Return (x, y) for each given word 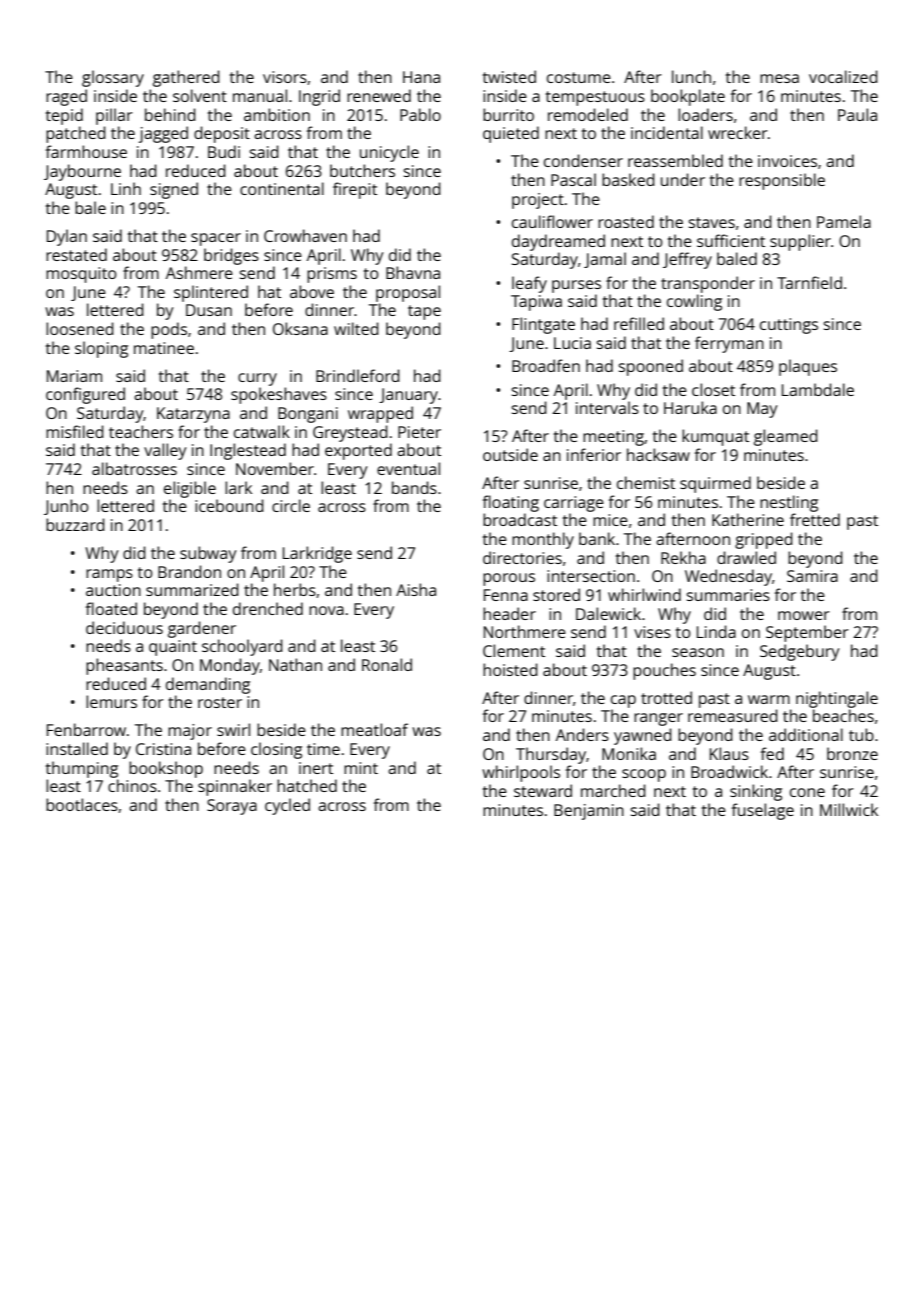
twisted (509, 76)
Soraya (232, 807)
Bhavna (413, 272)
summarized (192, 589)
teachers (141, 431)
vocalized (843, 76)
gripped (764, 540)
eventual (408, 468)
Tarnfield (809, 282)
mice (610, 520)
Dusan (209, 310)
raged (66, 97)
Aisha (416, 589)
